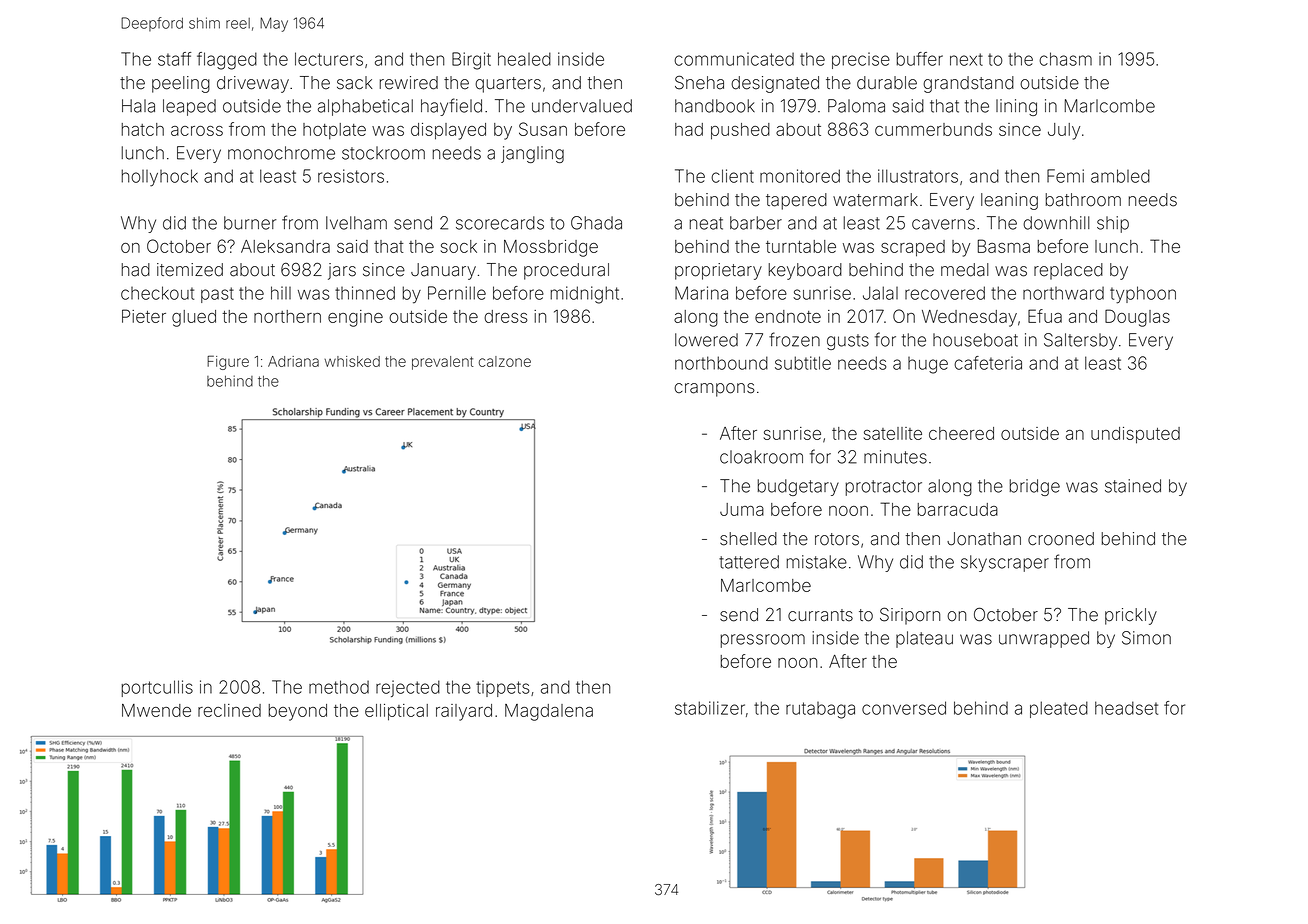 The width and height of the screenshot is (1308, 924). Describe the element at coordinates (339, 687) in the screenshot. I see `method` at that location.
